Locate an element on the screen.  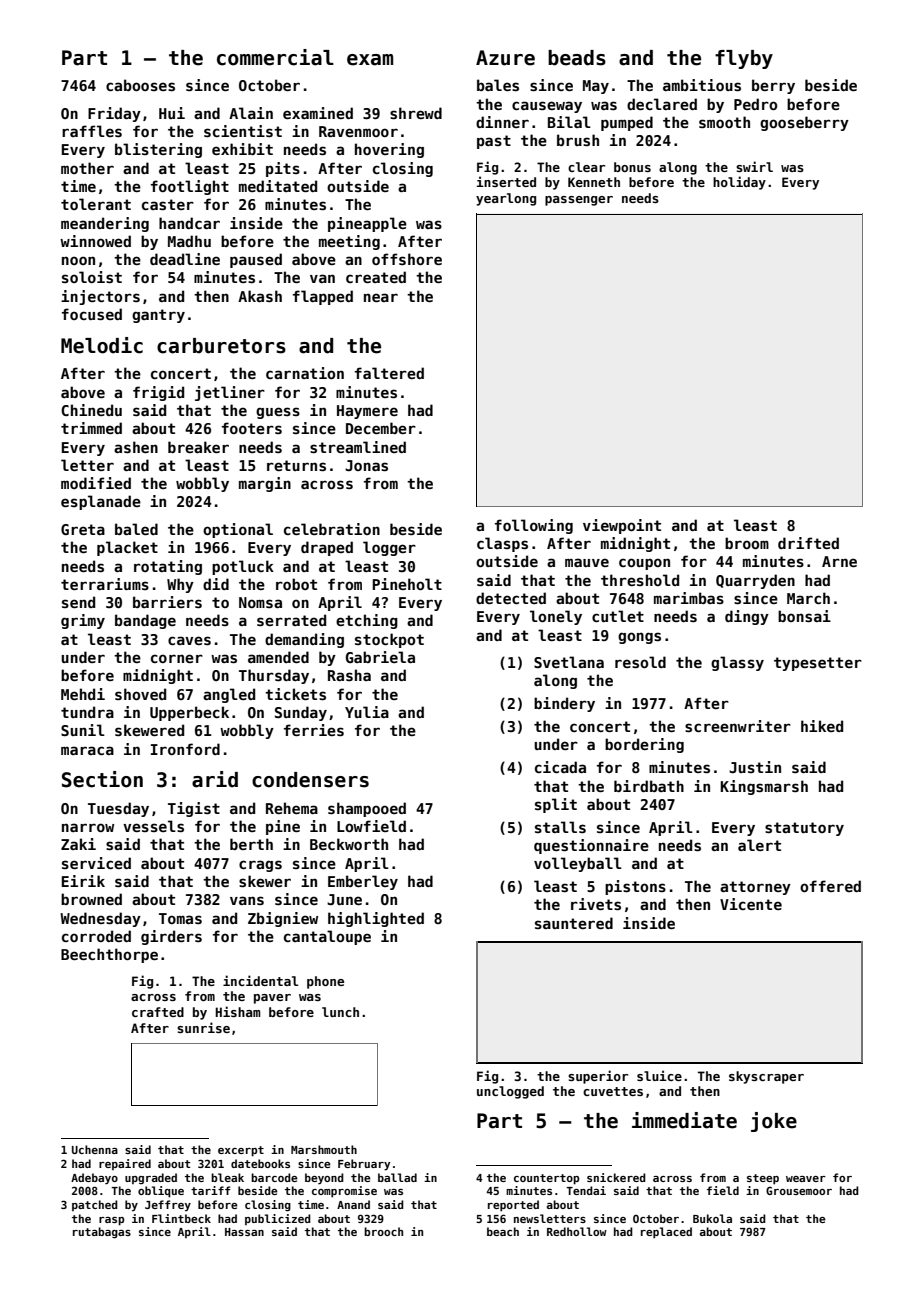
beach is located at coordinates (503, 1231).
